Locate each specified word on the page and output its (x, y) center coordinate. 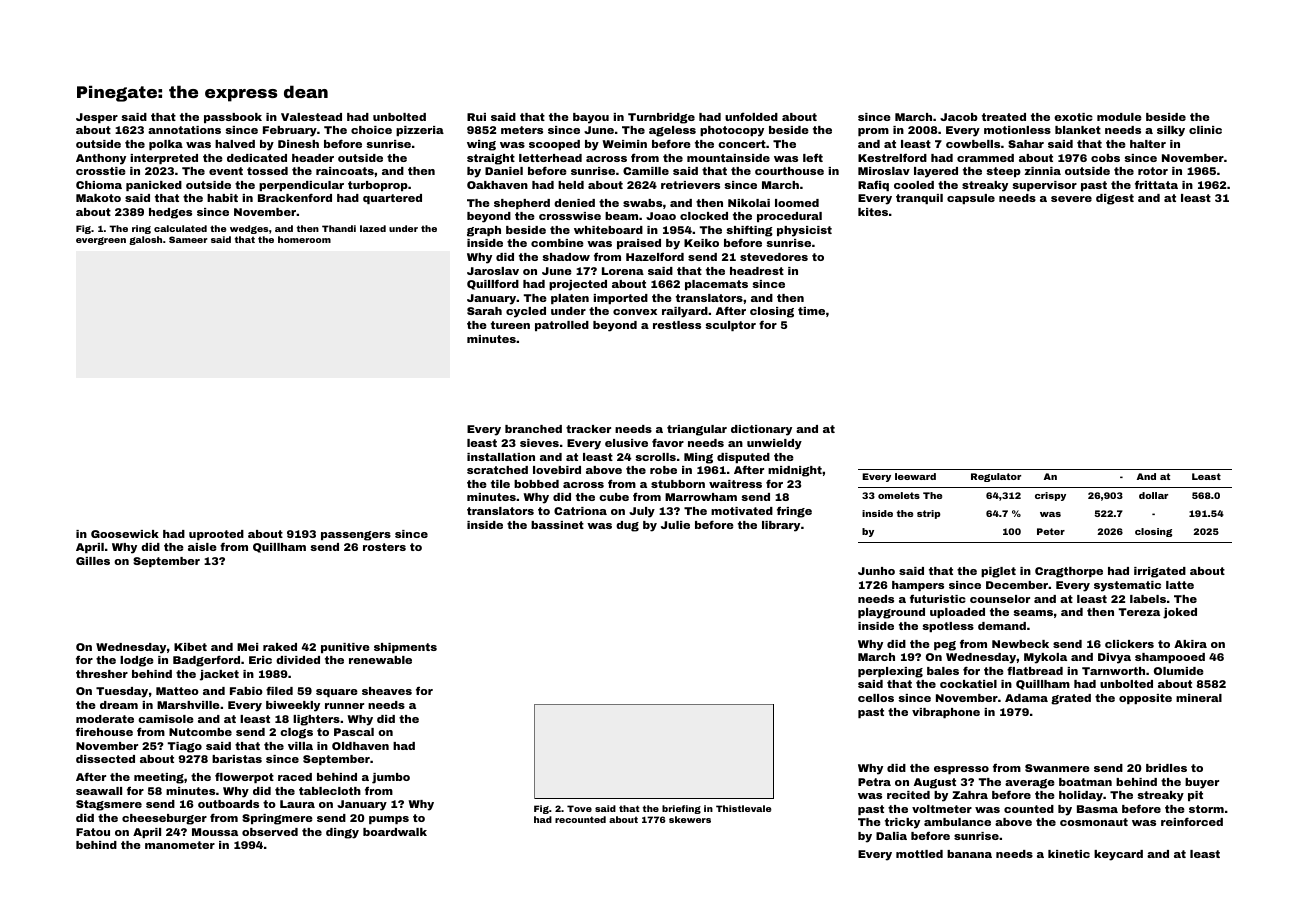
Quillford (493, 284)
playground (891, 613)
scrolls (655, 457)
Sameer (188, 239)
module (1119, 117)
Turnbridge (661, 118)
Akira (1190, 644)
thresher (102, 674)
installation (501, 457)
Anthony (101, 159)
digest (1115, 199)
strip (929, 514)
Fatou (93, 832)
